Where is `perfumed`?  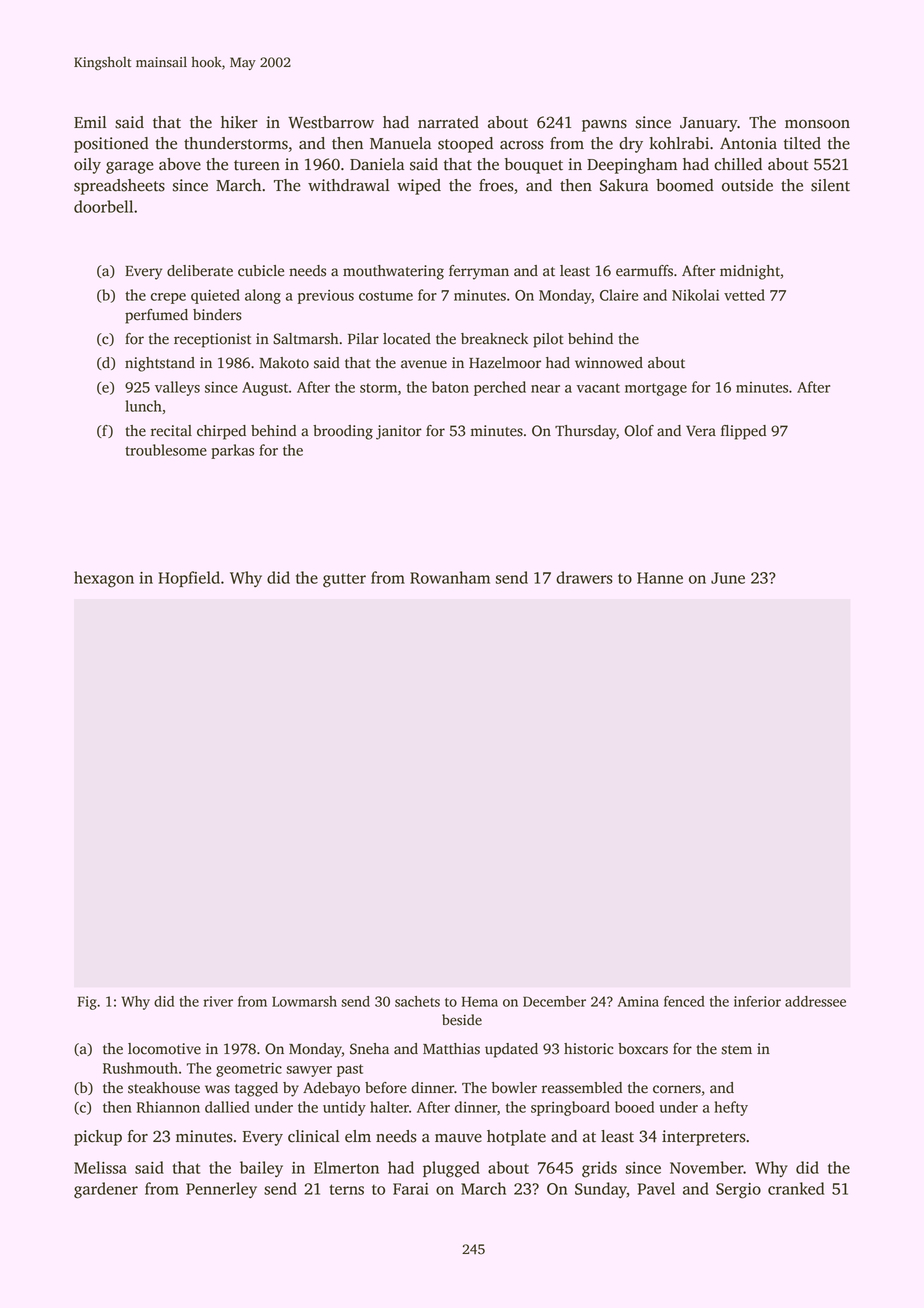 perfumed is located at coordinates (156, 316).
